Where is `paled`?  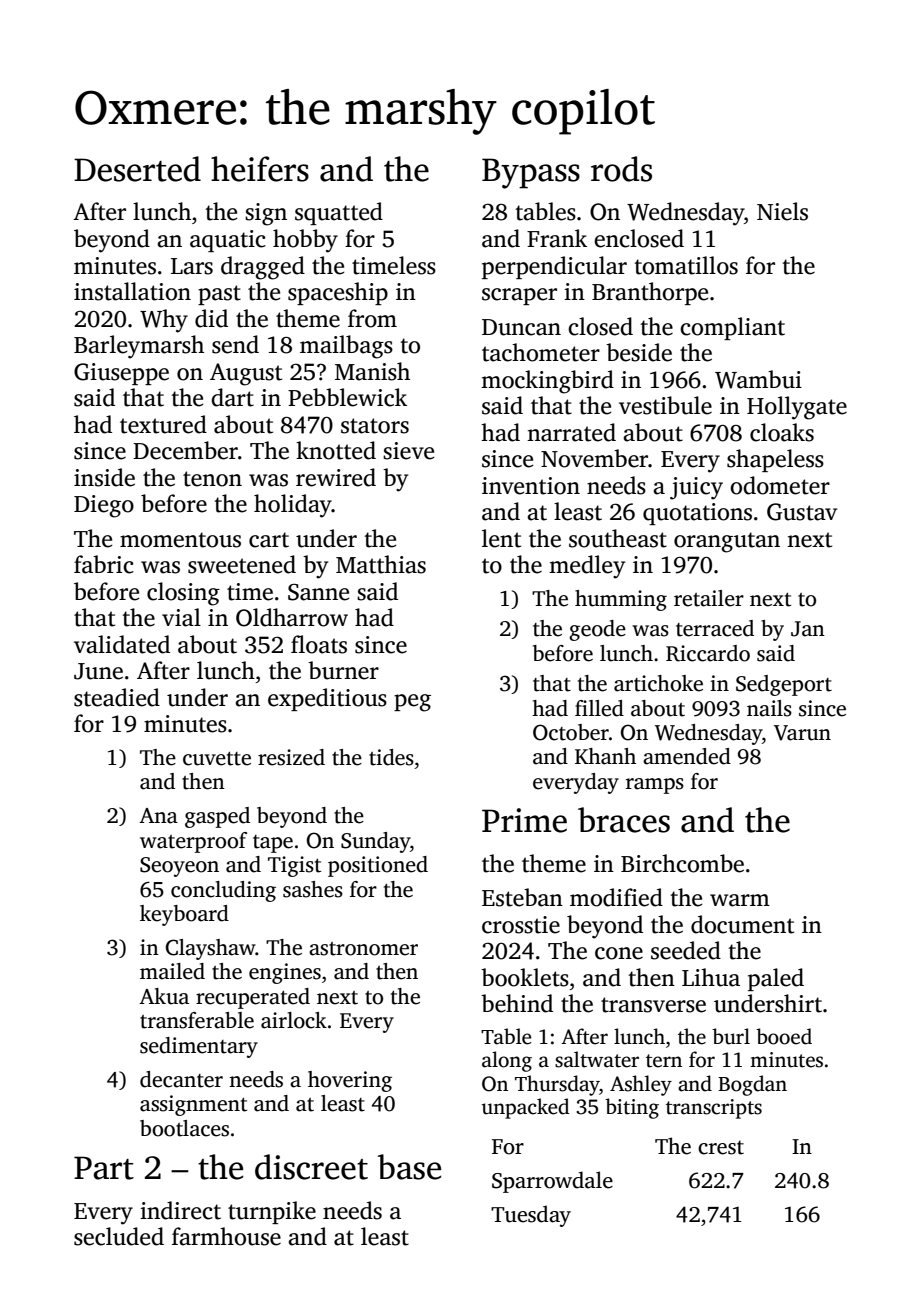 paled is located at coordinates (776, 979).
